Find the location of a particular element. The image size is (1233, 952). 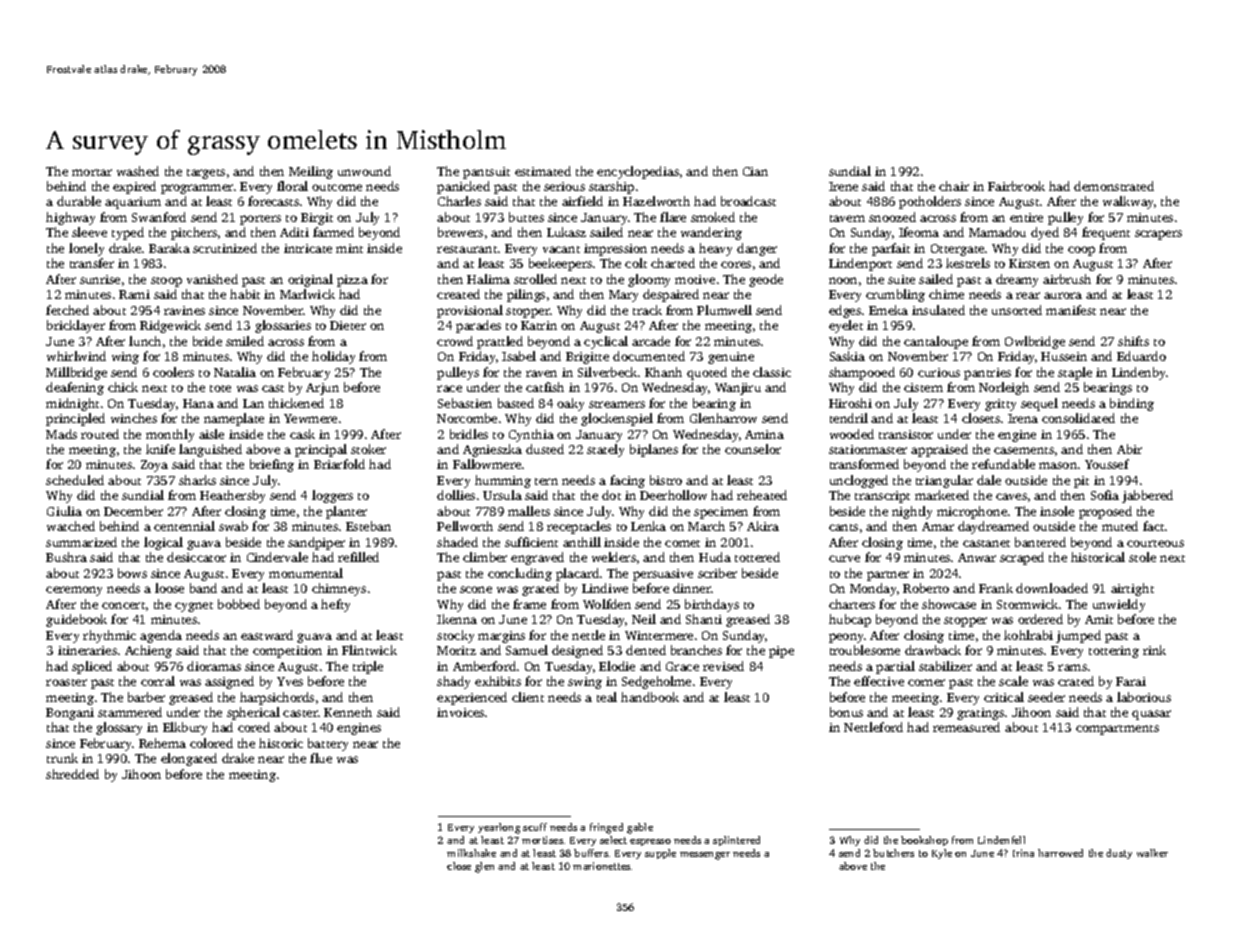

Giulia is located at coordinates (64, 511).
